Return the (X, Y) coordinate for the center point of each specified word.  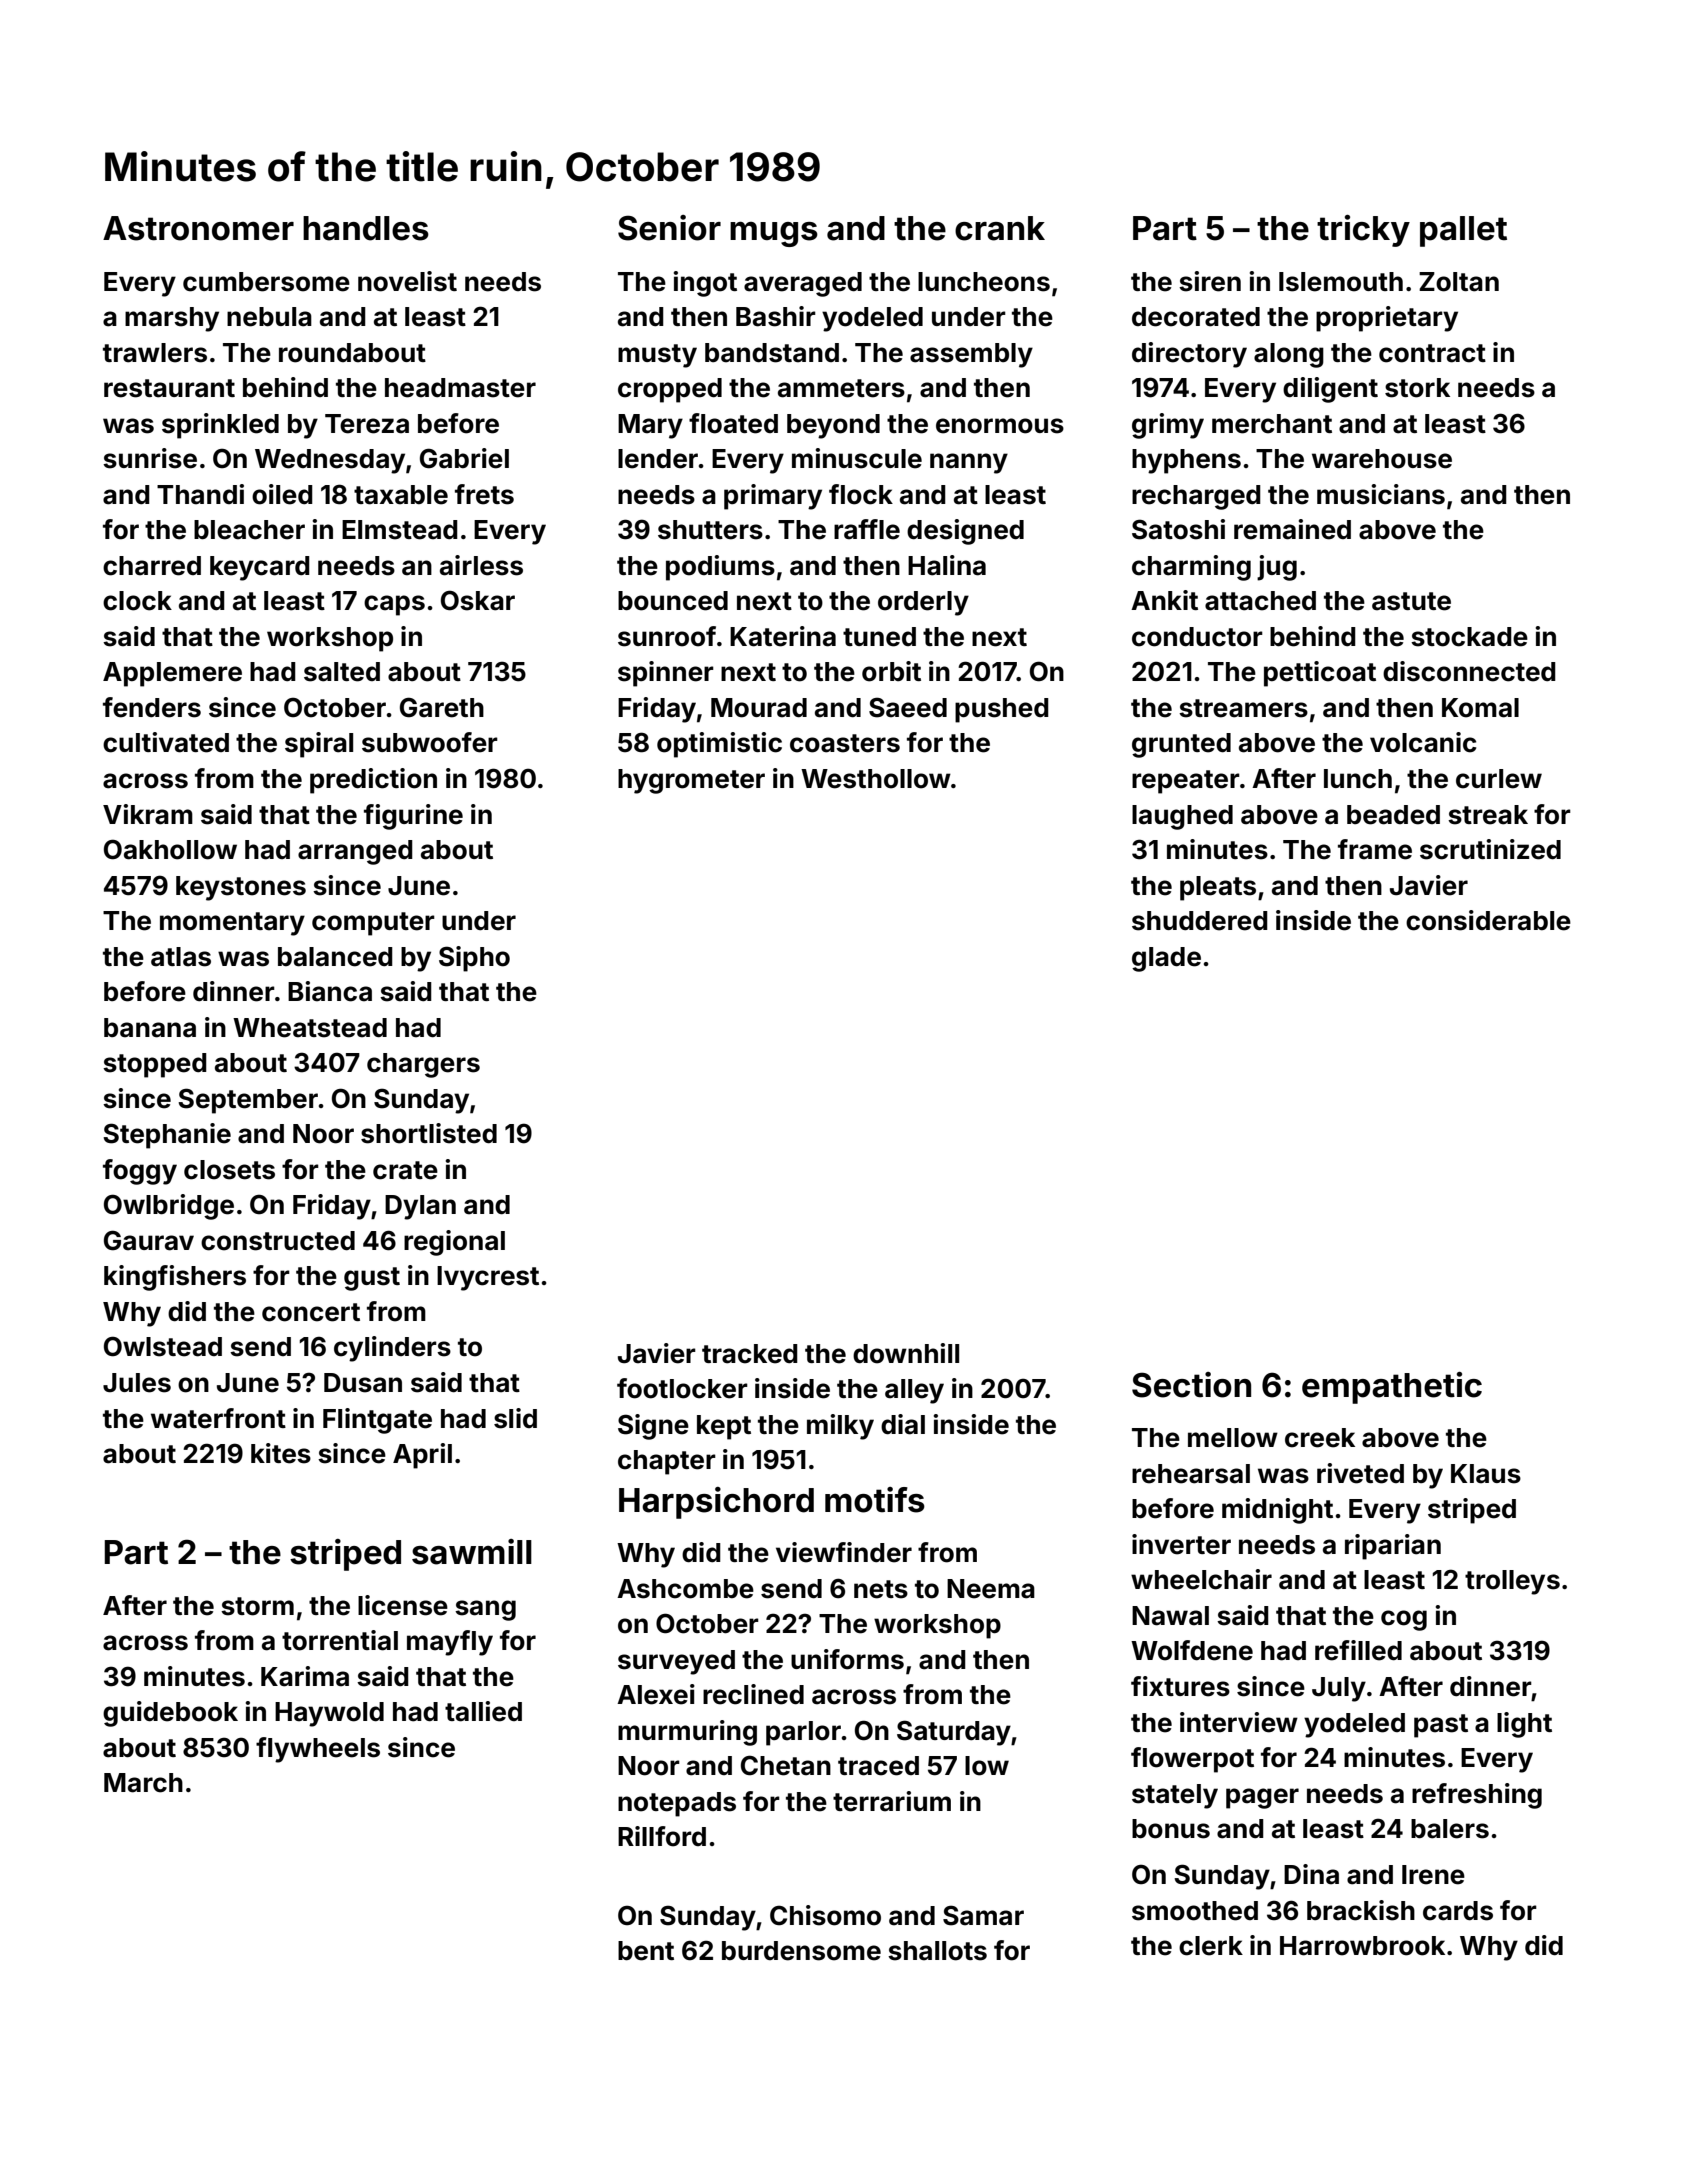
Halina (947, 565)
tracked (750, 1354)
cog (1404, 1620)
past (1441, 1726)
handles (366, 228)
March (143, 1783)
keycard (260, 568)
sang (485, 1610)
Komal (1480, 708)
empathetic (1392, 1388)
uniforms (847, 1659)
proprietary (1387, 319)
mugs (774, 234)
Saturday (954, 1733)
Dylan (420, 1207)
